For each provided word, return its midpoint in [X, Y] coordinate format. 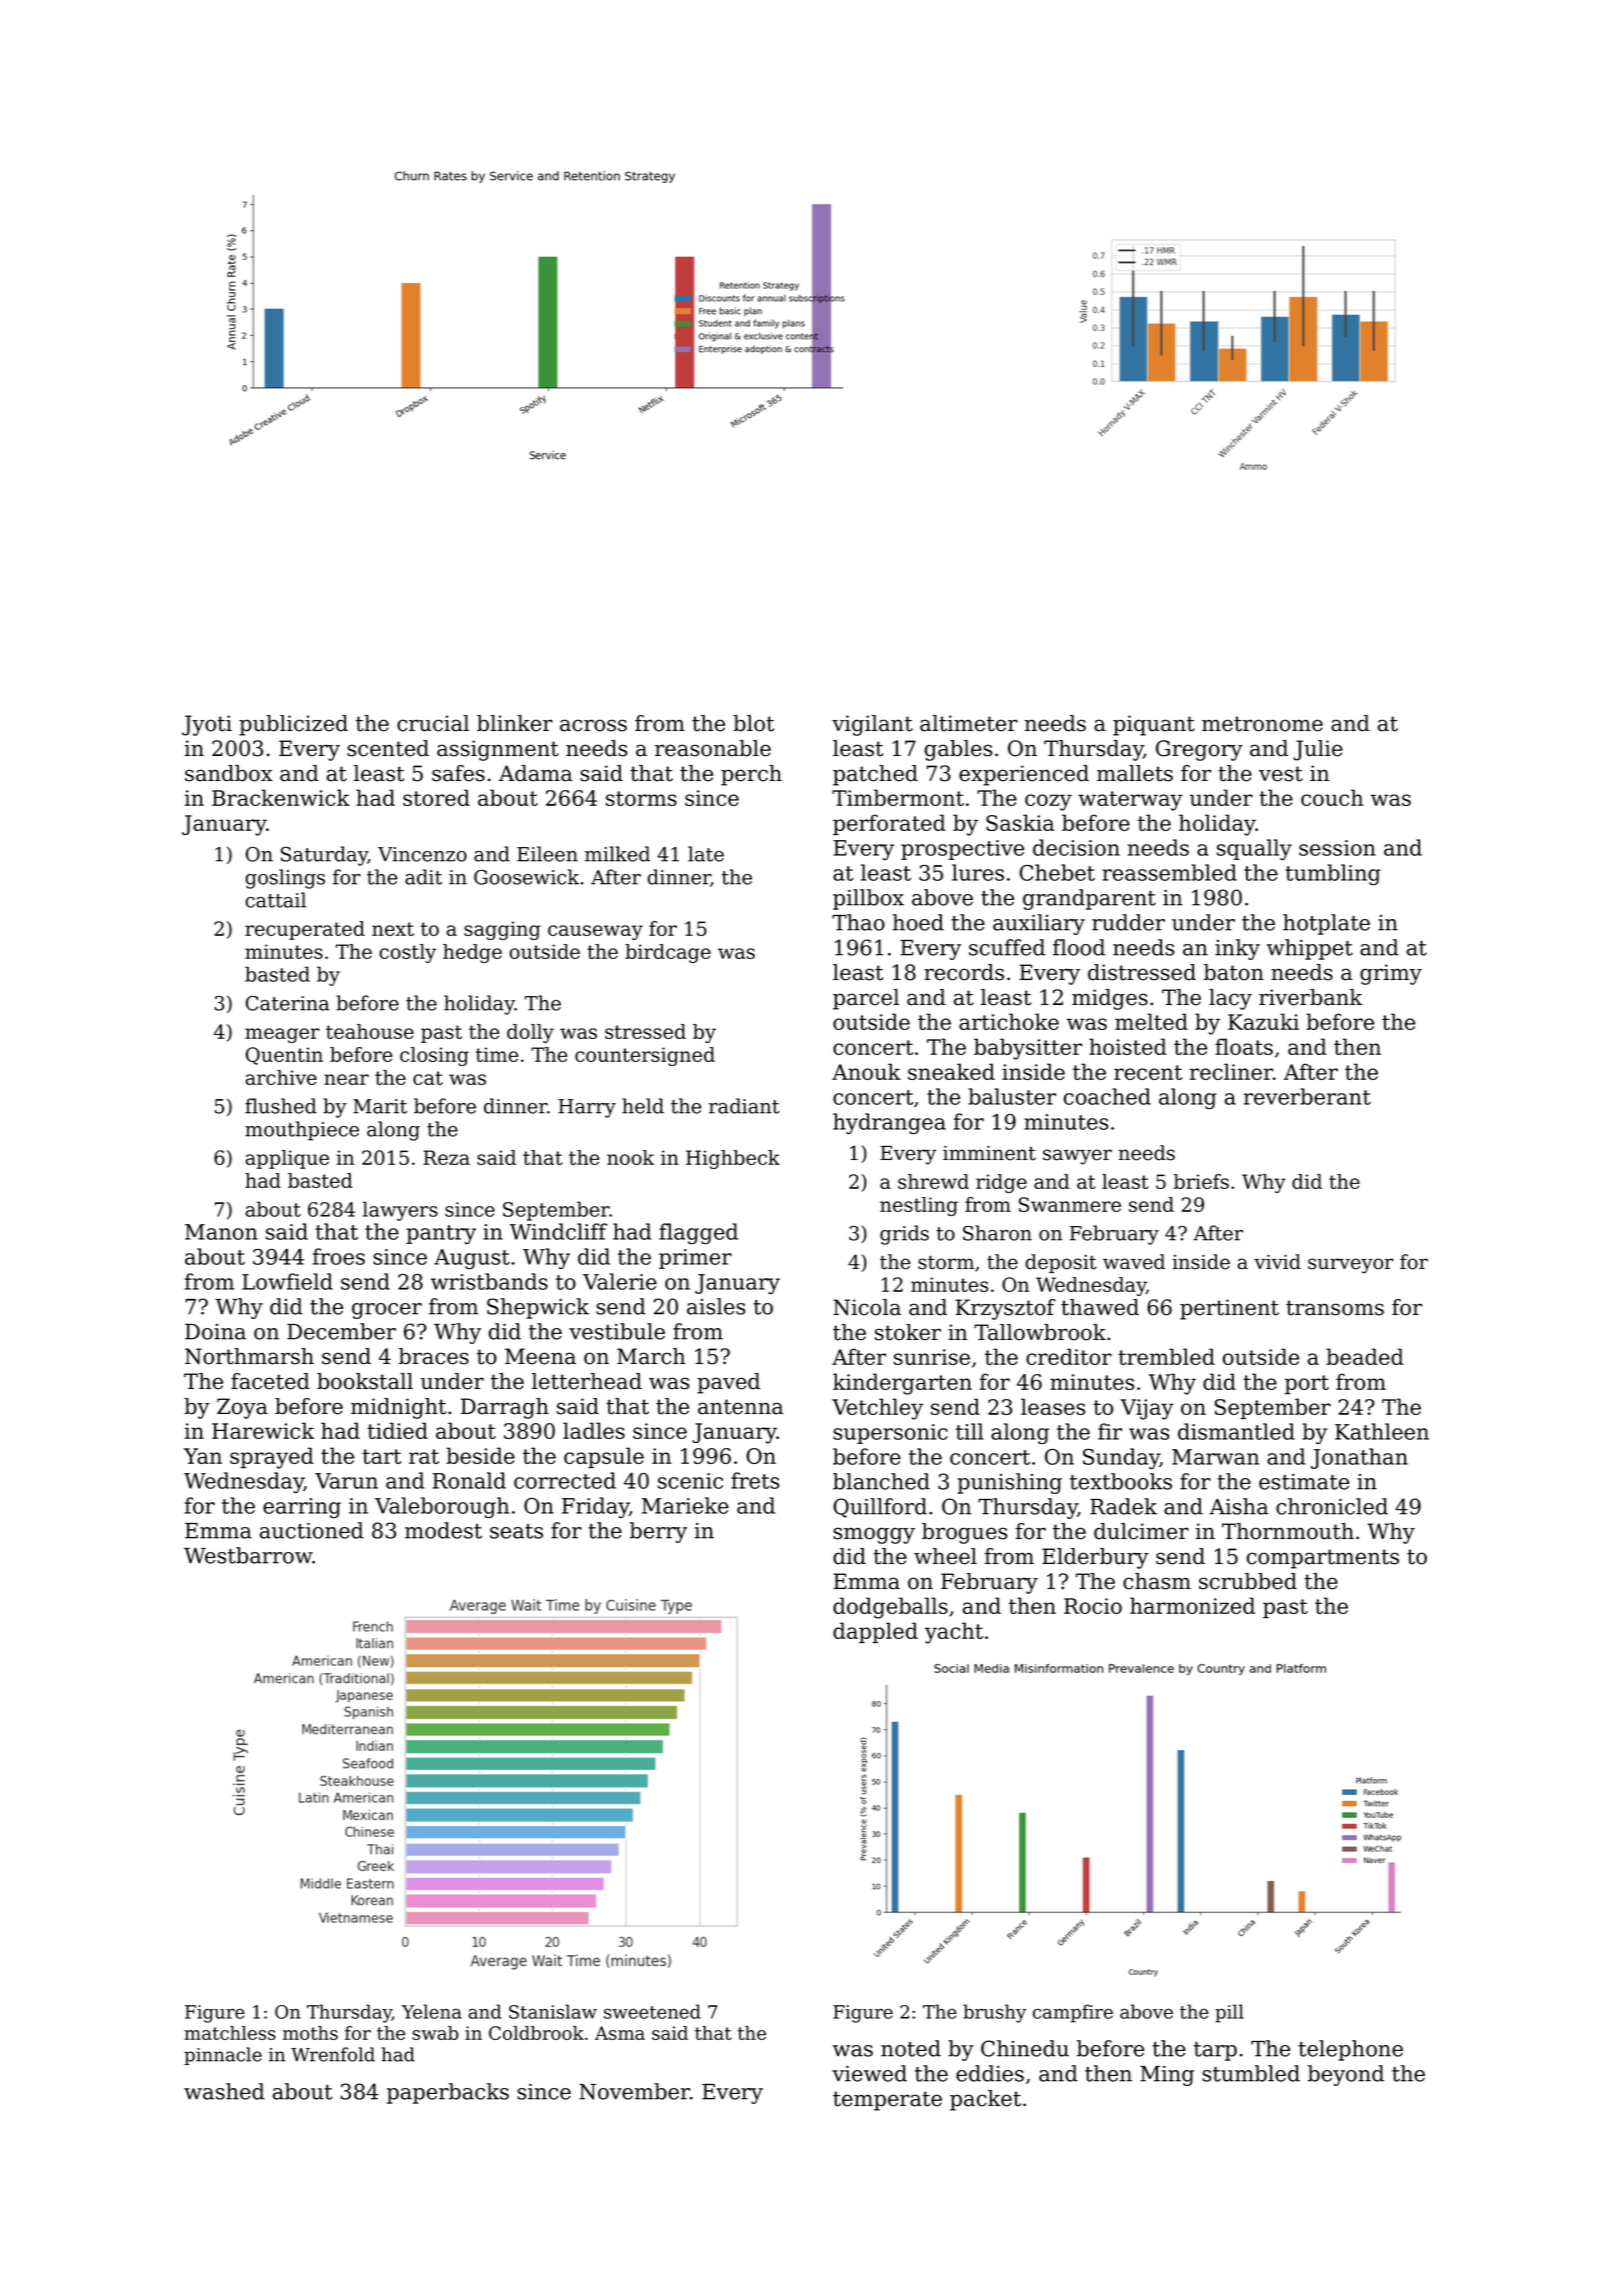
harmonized [1192, 1605]
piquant [1154, 725]
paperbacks [448, 2093]
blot [753, 723]
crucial [433, 723]
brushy [994, 2013]
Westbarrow [248, 1555]
